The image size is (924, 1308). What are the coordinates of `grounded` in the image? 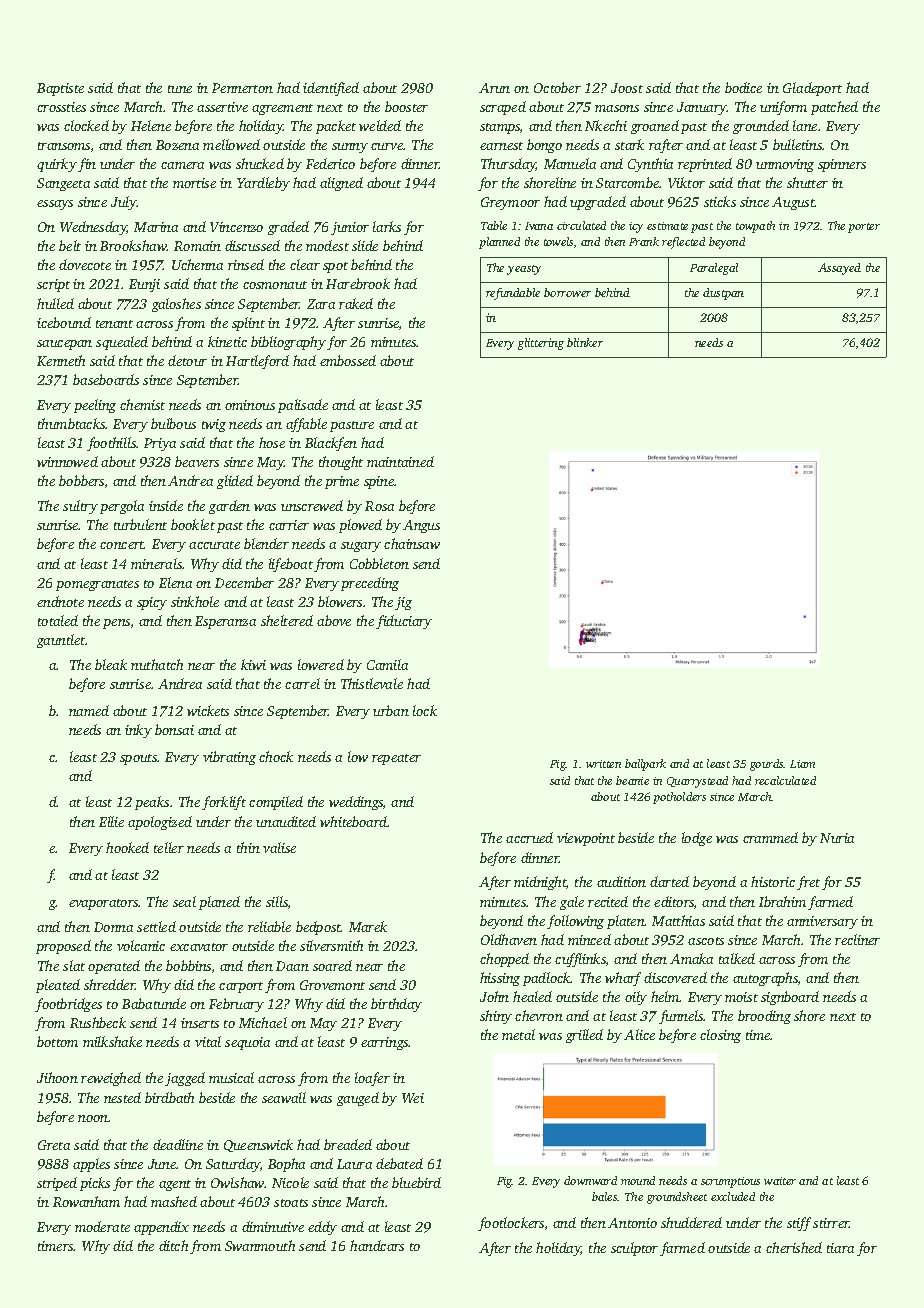 It's located at (761, 127).
